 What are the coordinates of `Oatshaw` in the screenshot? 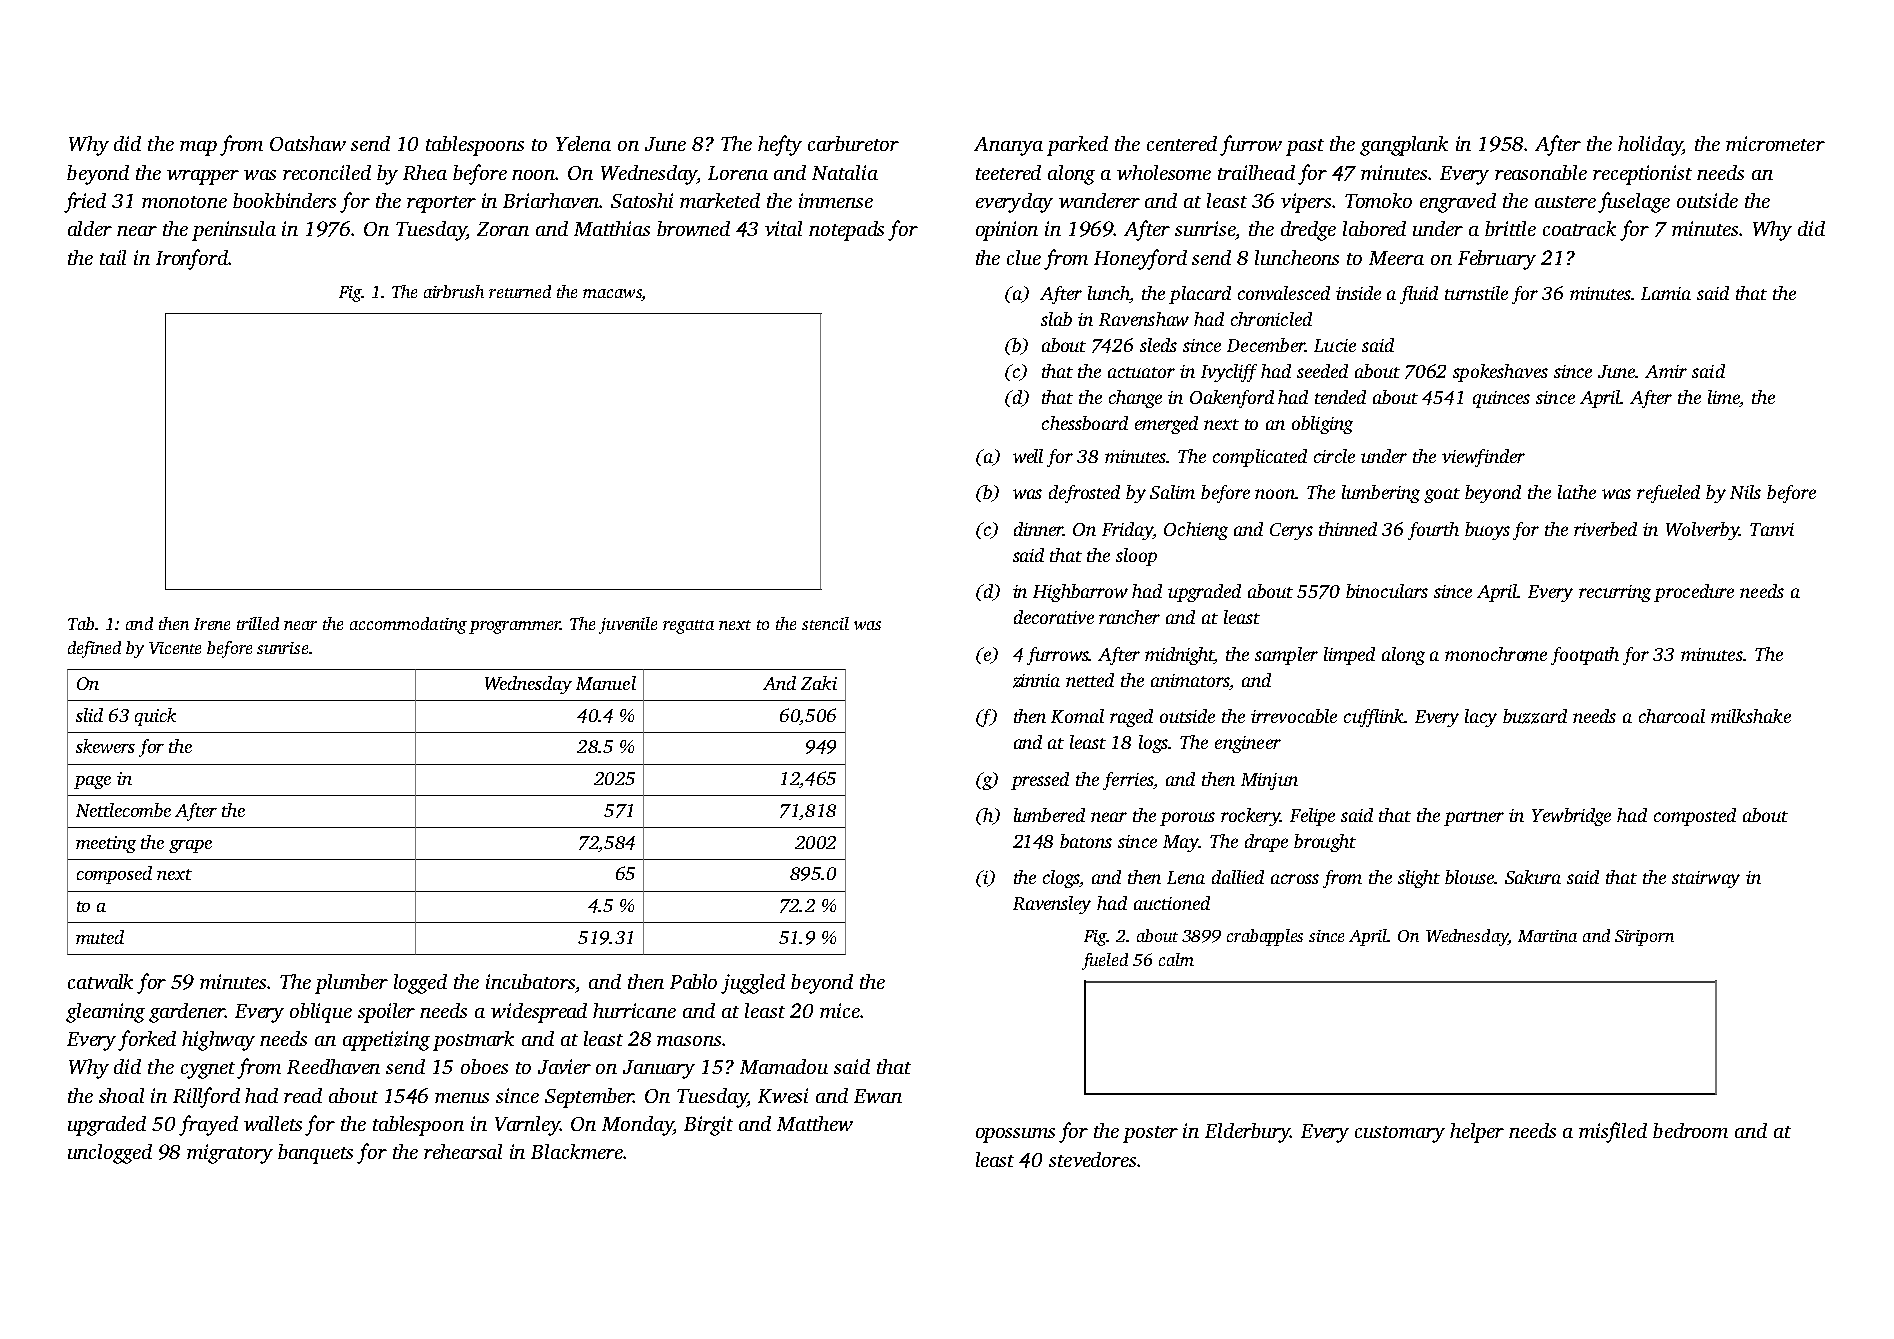 It's located at (308, 143).
